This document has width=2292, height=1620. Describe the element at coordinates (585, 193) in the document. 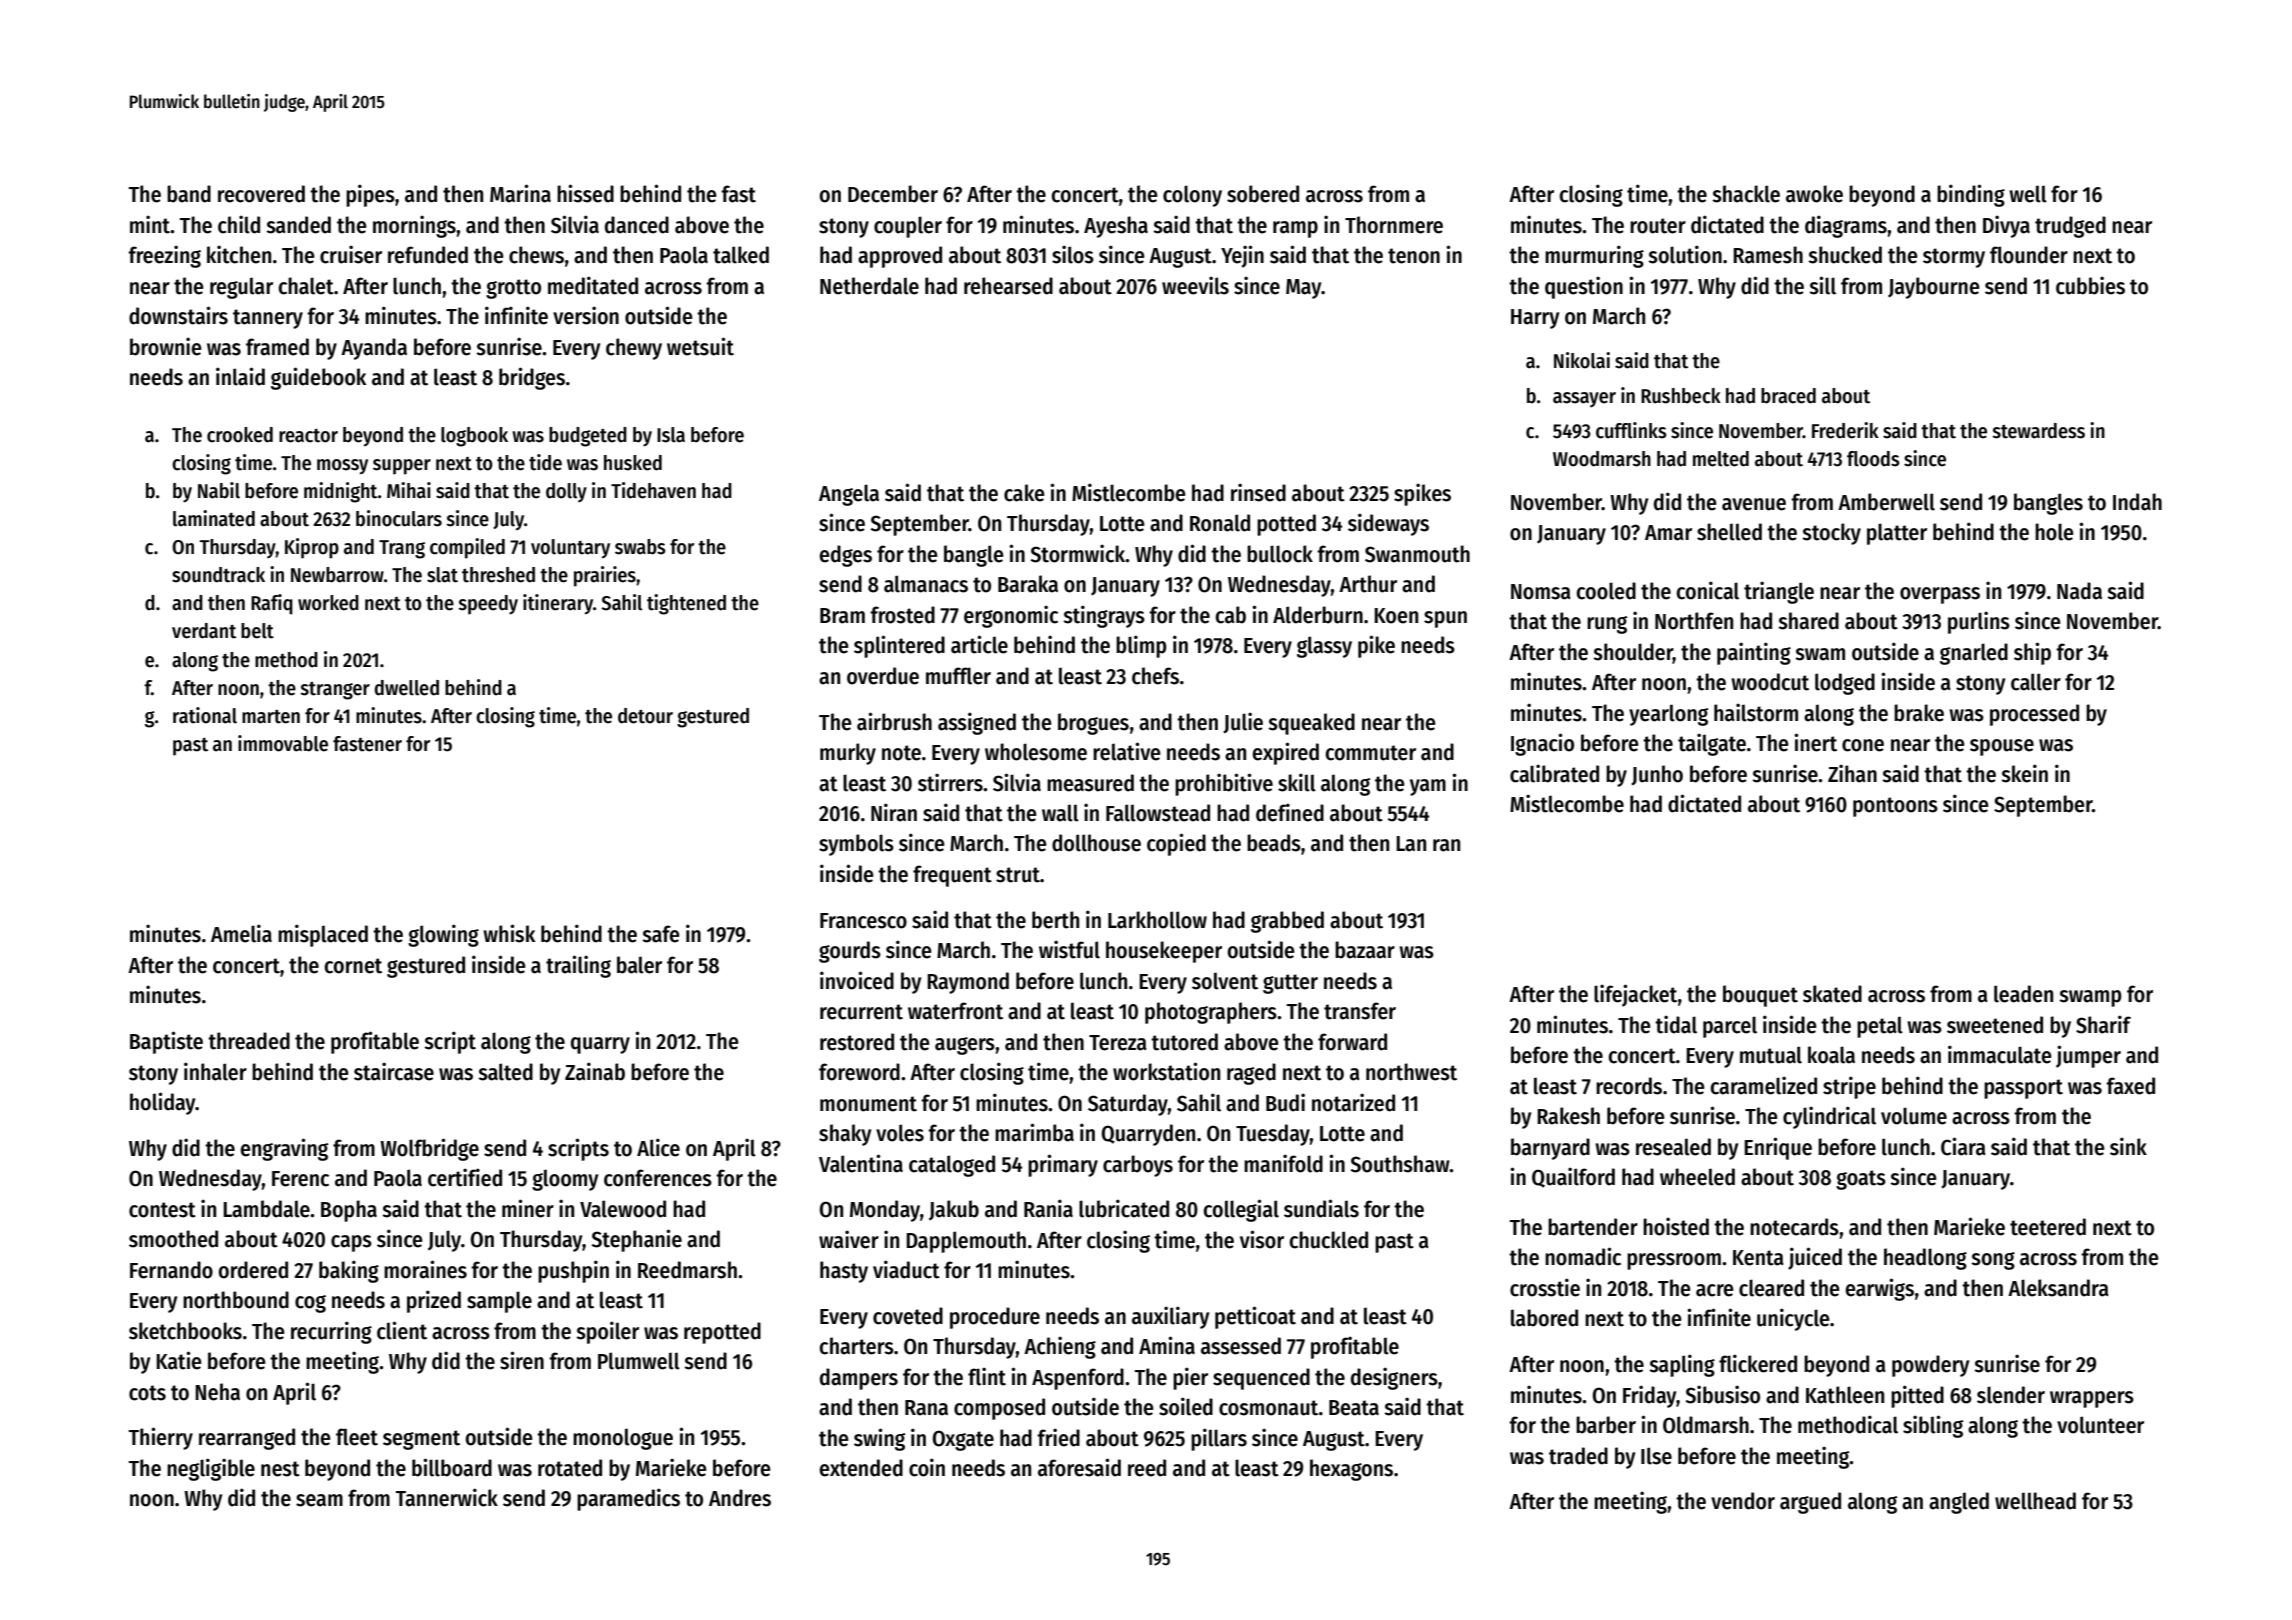

I see `hissed` at that location.
